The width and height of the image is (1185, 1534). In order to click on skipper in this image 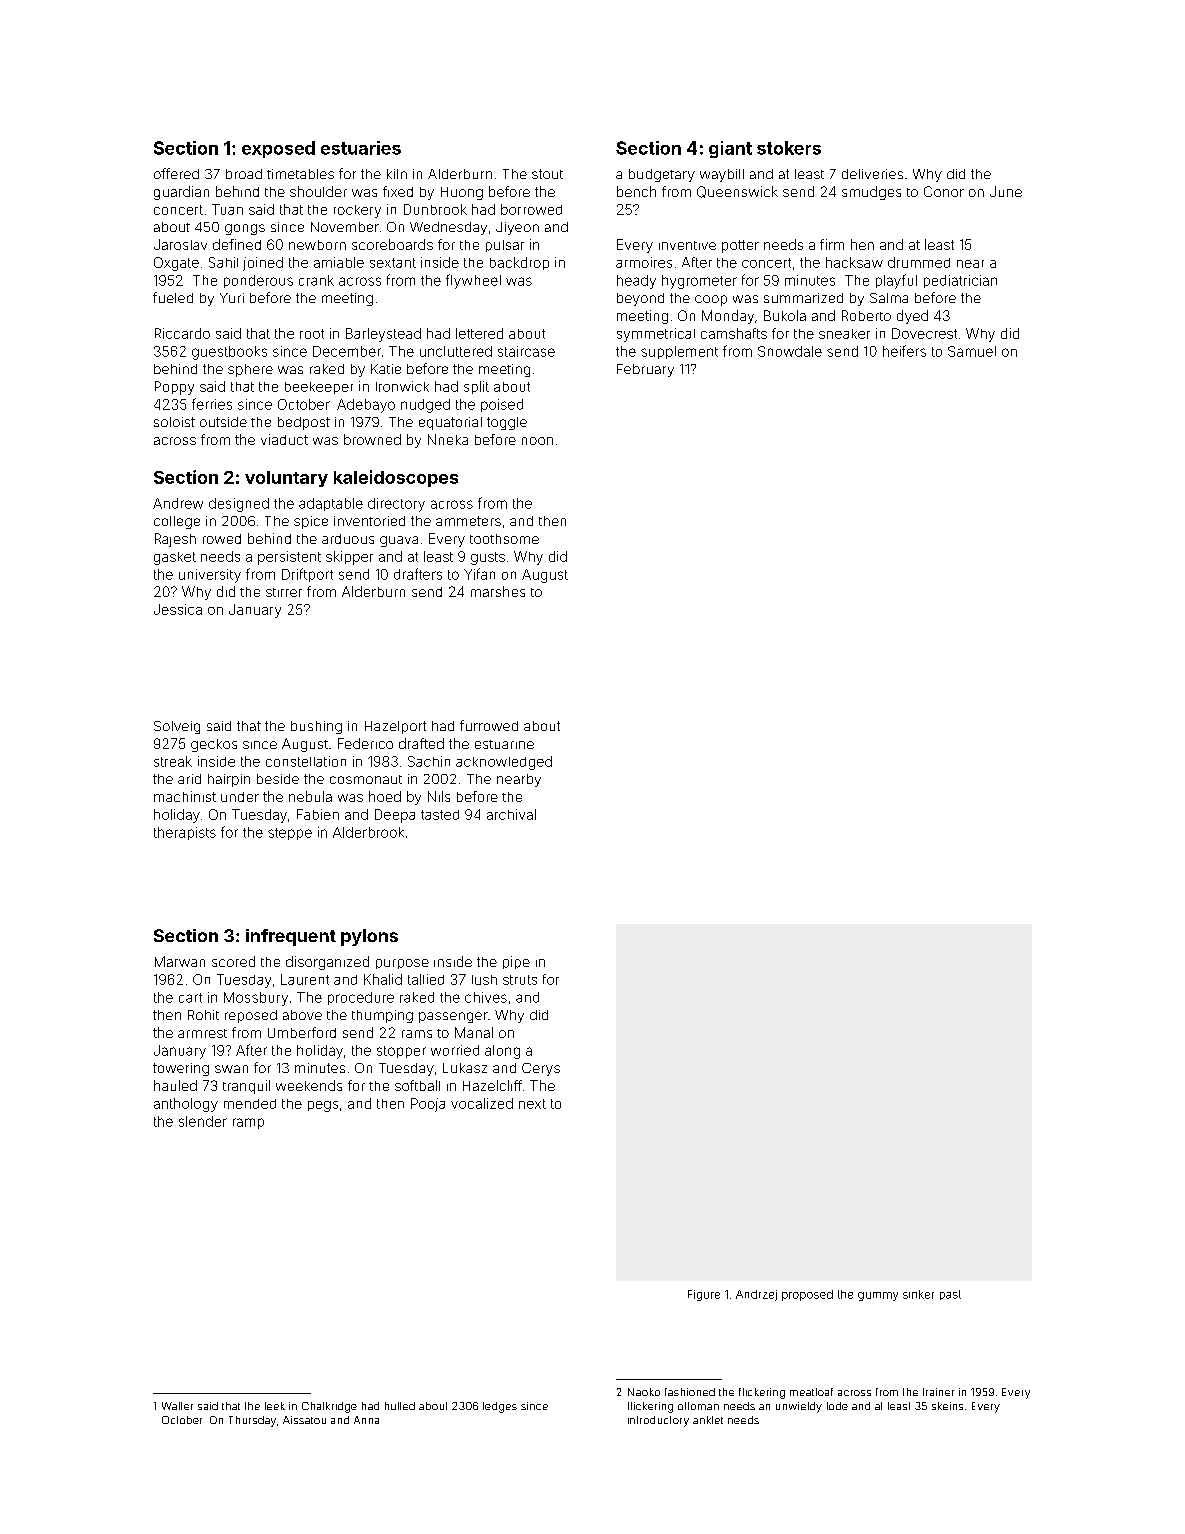, I will do `click(349, 558)`.
